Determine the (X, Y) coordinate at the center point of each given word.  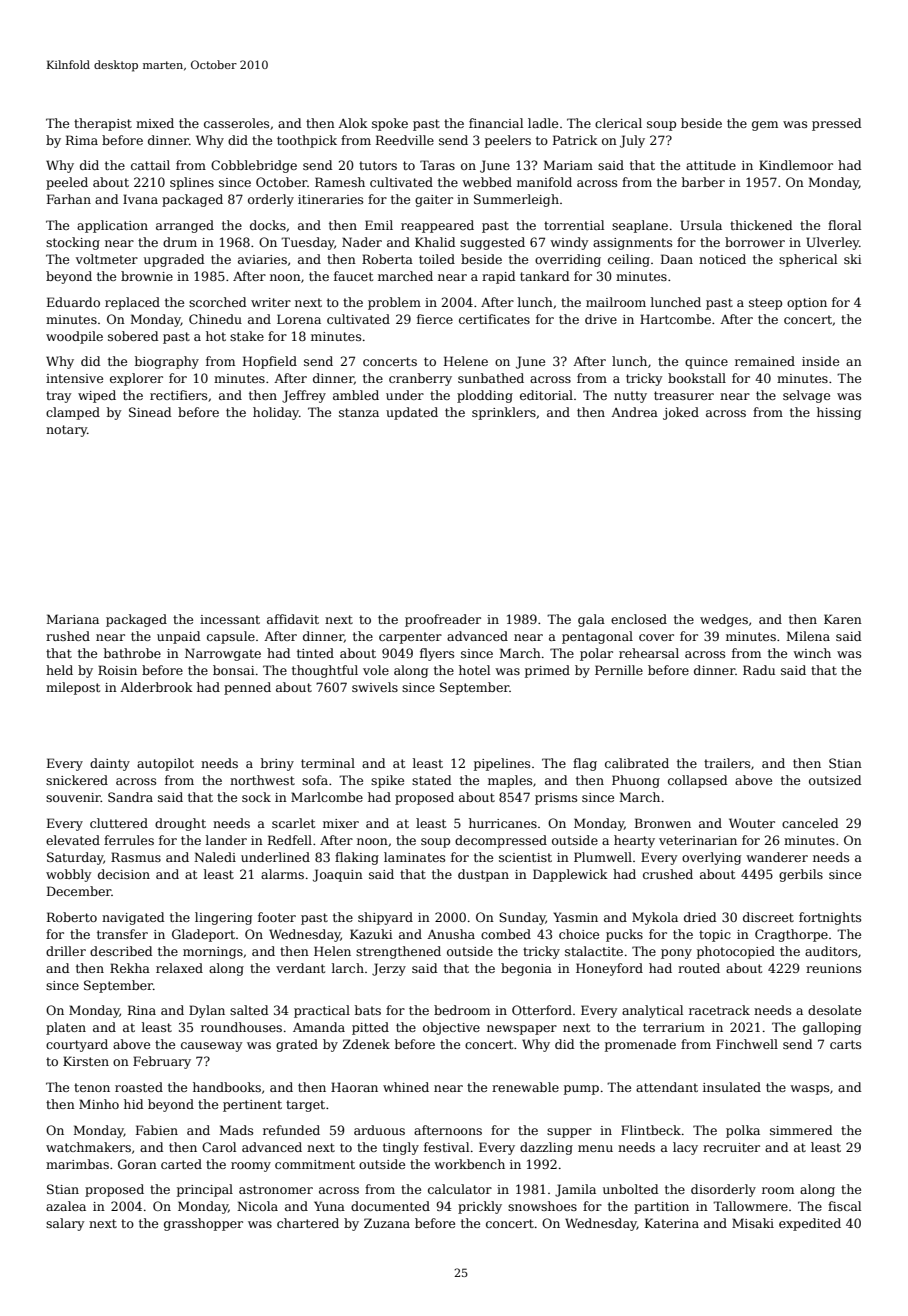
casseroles (236, 123)
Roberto (72, 917)
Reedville (405, 140)
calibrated (637, 763)
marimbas (77, 1164)
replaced (132, 303)
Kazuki (371, 934)
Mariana (73, 619)
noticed (722, 259)
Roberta (387, 259)
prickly (480, 1207)
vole (376, 670)
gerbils (801, 875)
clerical (618, 123)
